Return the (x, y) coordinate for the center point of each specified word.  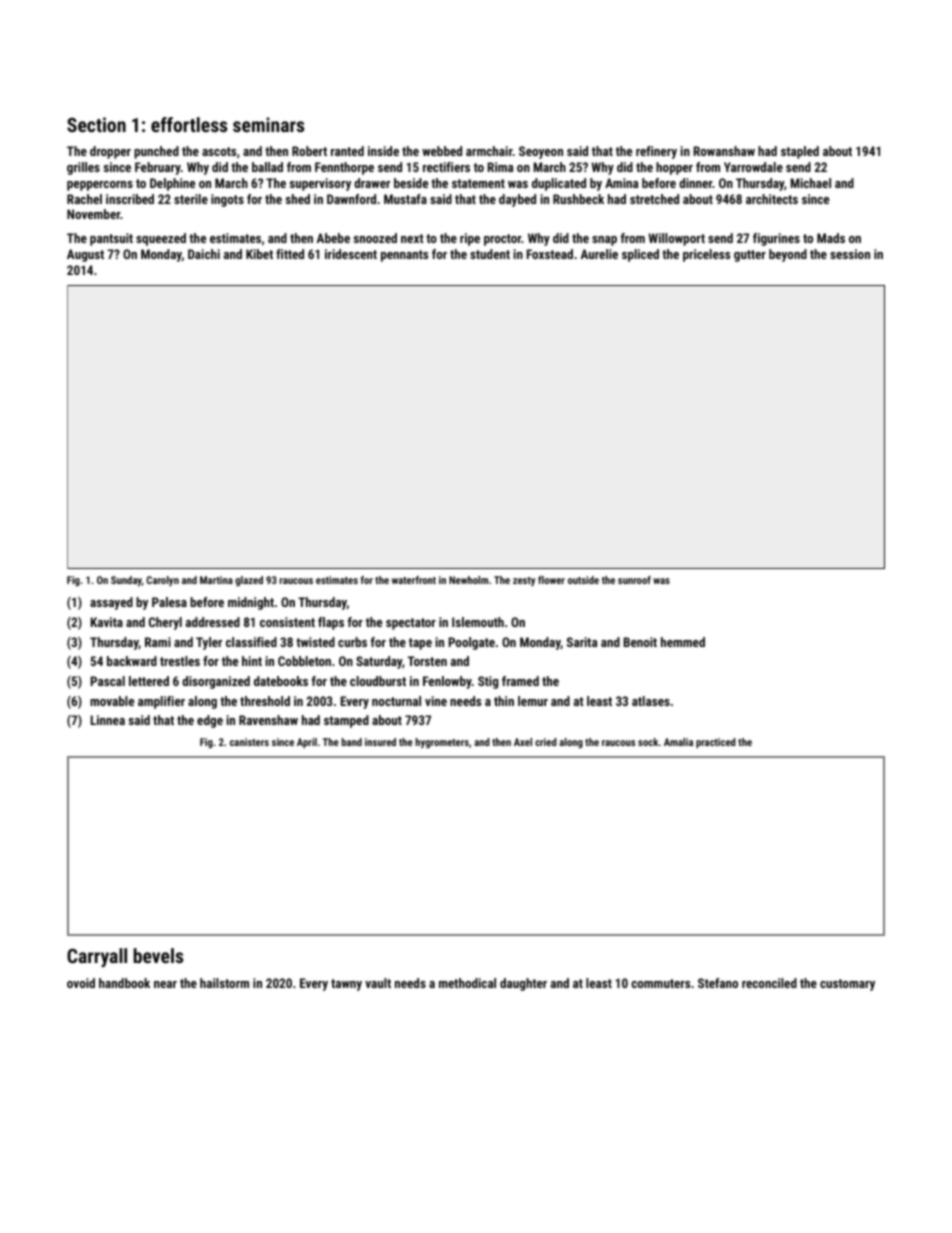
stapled (800, 152)
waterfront (414, 580)
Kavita (107, 622)
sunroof (634, 580)
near (165, 984)
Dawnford (351, 199)
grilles (83, 168)
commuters (660, 983)
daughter (523, 984)
